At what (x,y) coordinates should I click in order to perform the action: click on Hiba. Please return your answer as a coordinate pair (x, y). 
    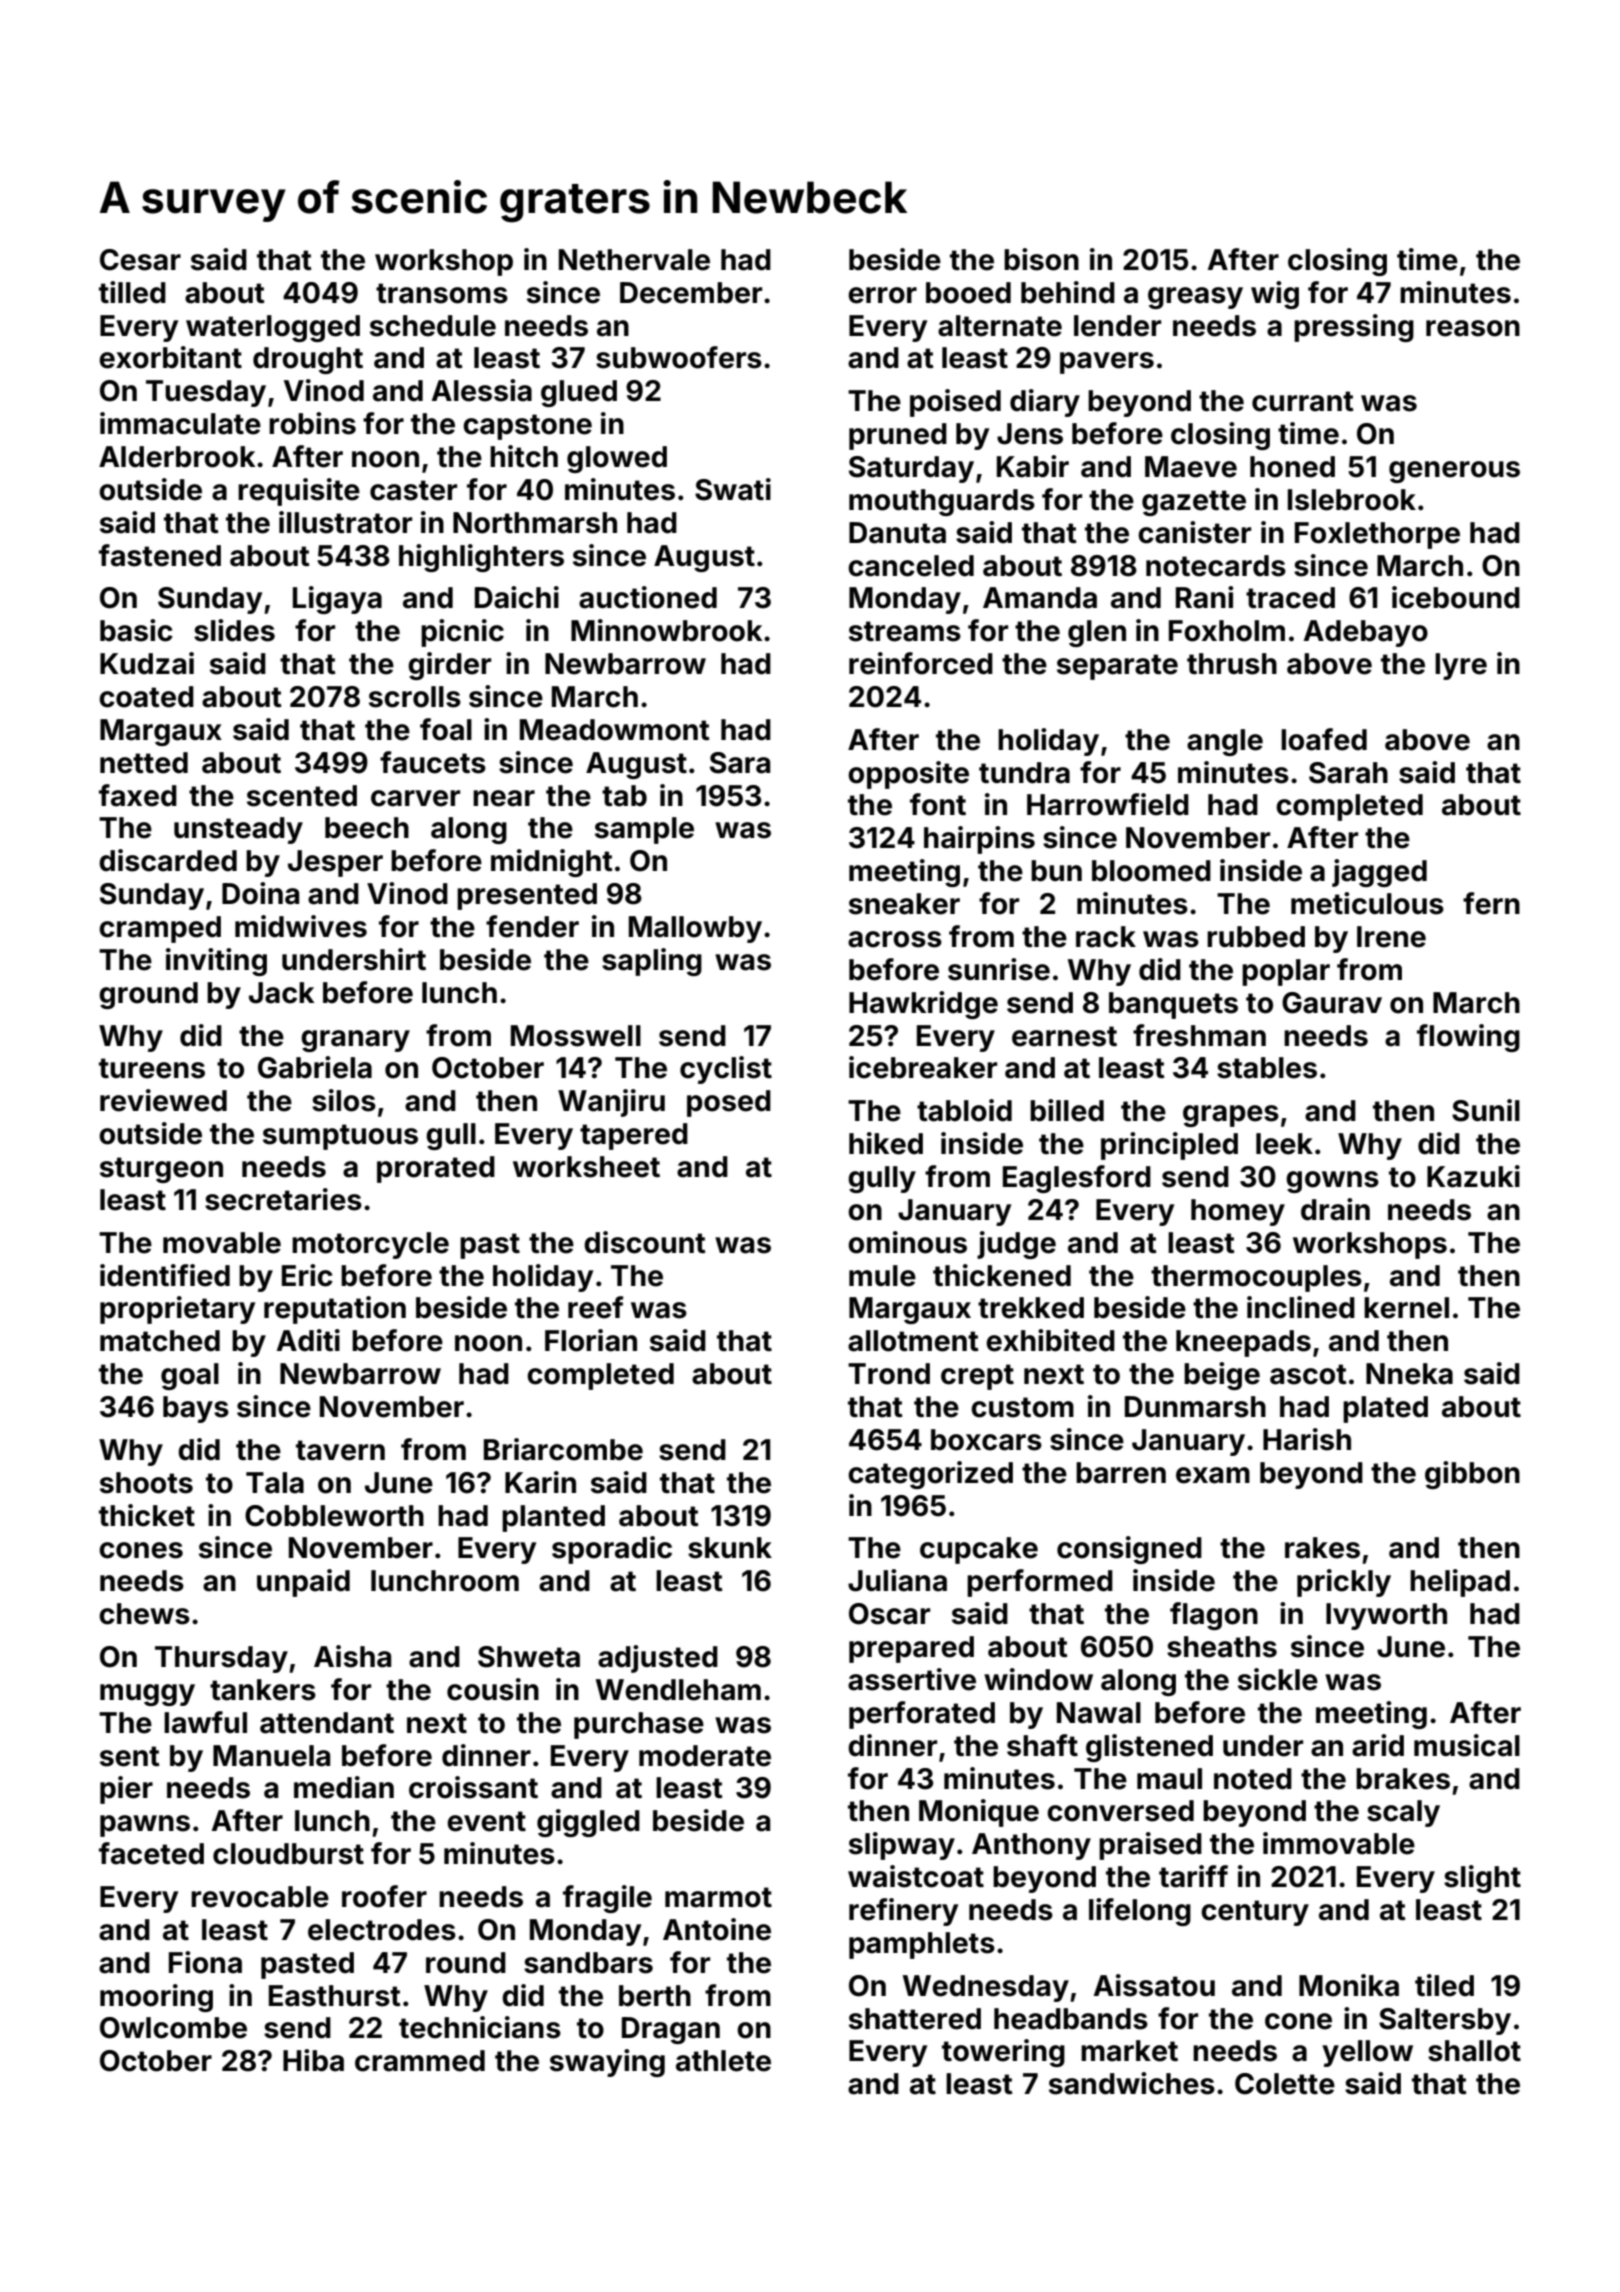
    Looking at the image, I should click on (313, 2060).
